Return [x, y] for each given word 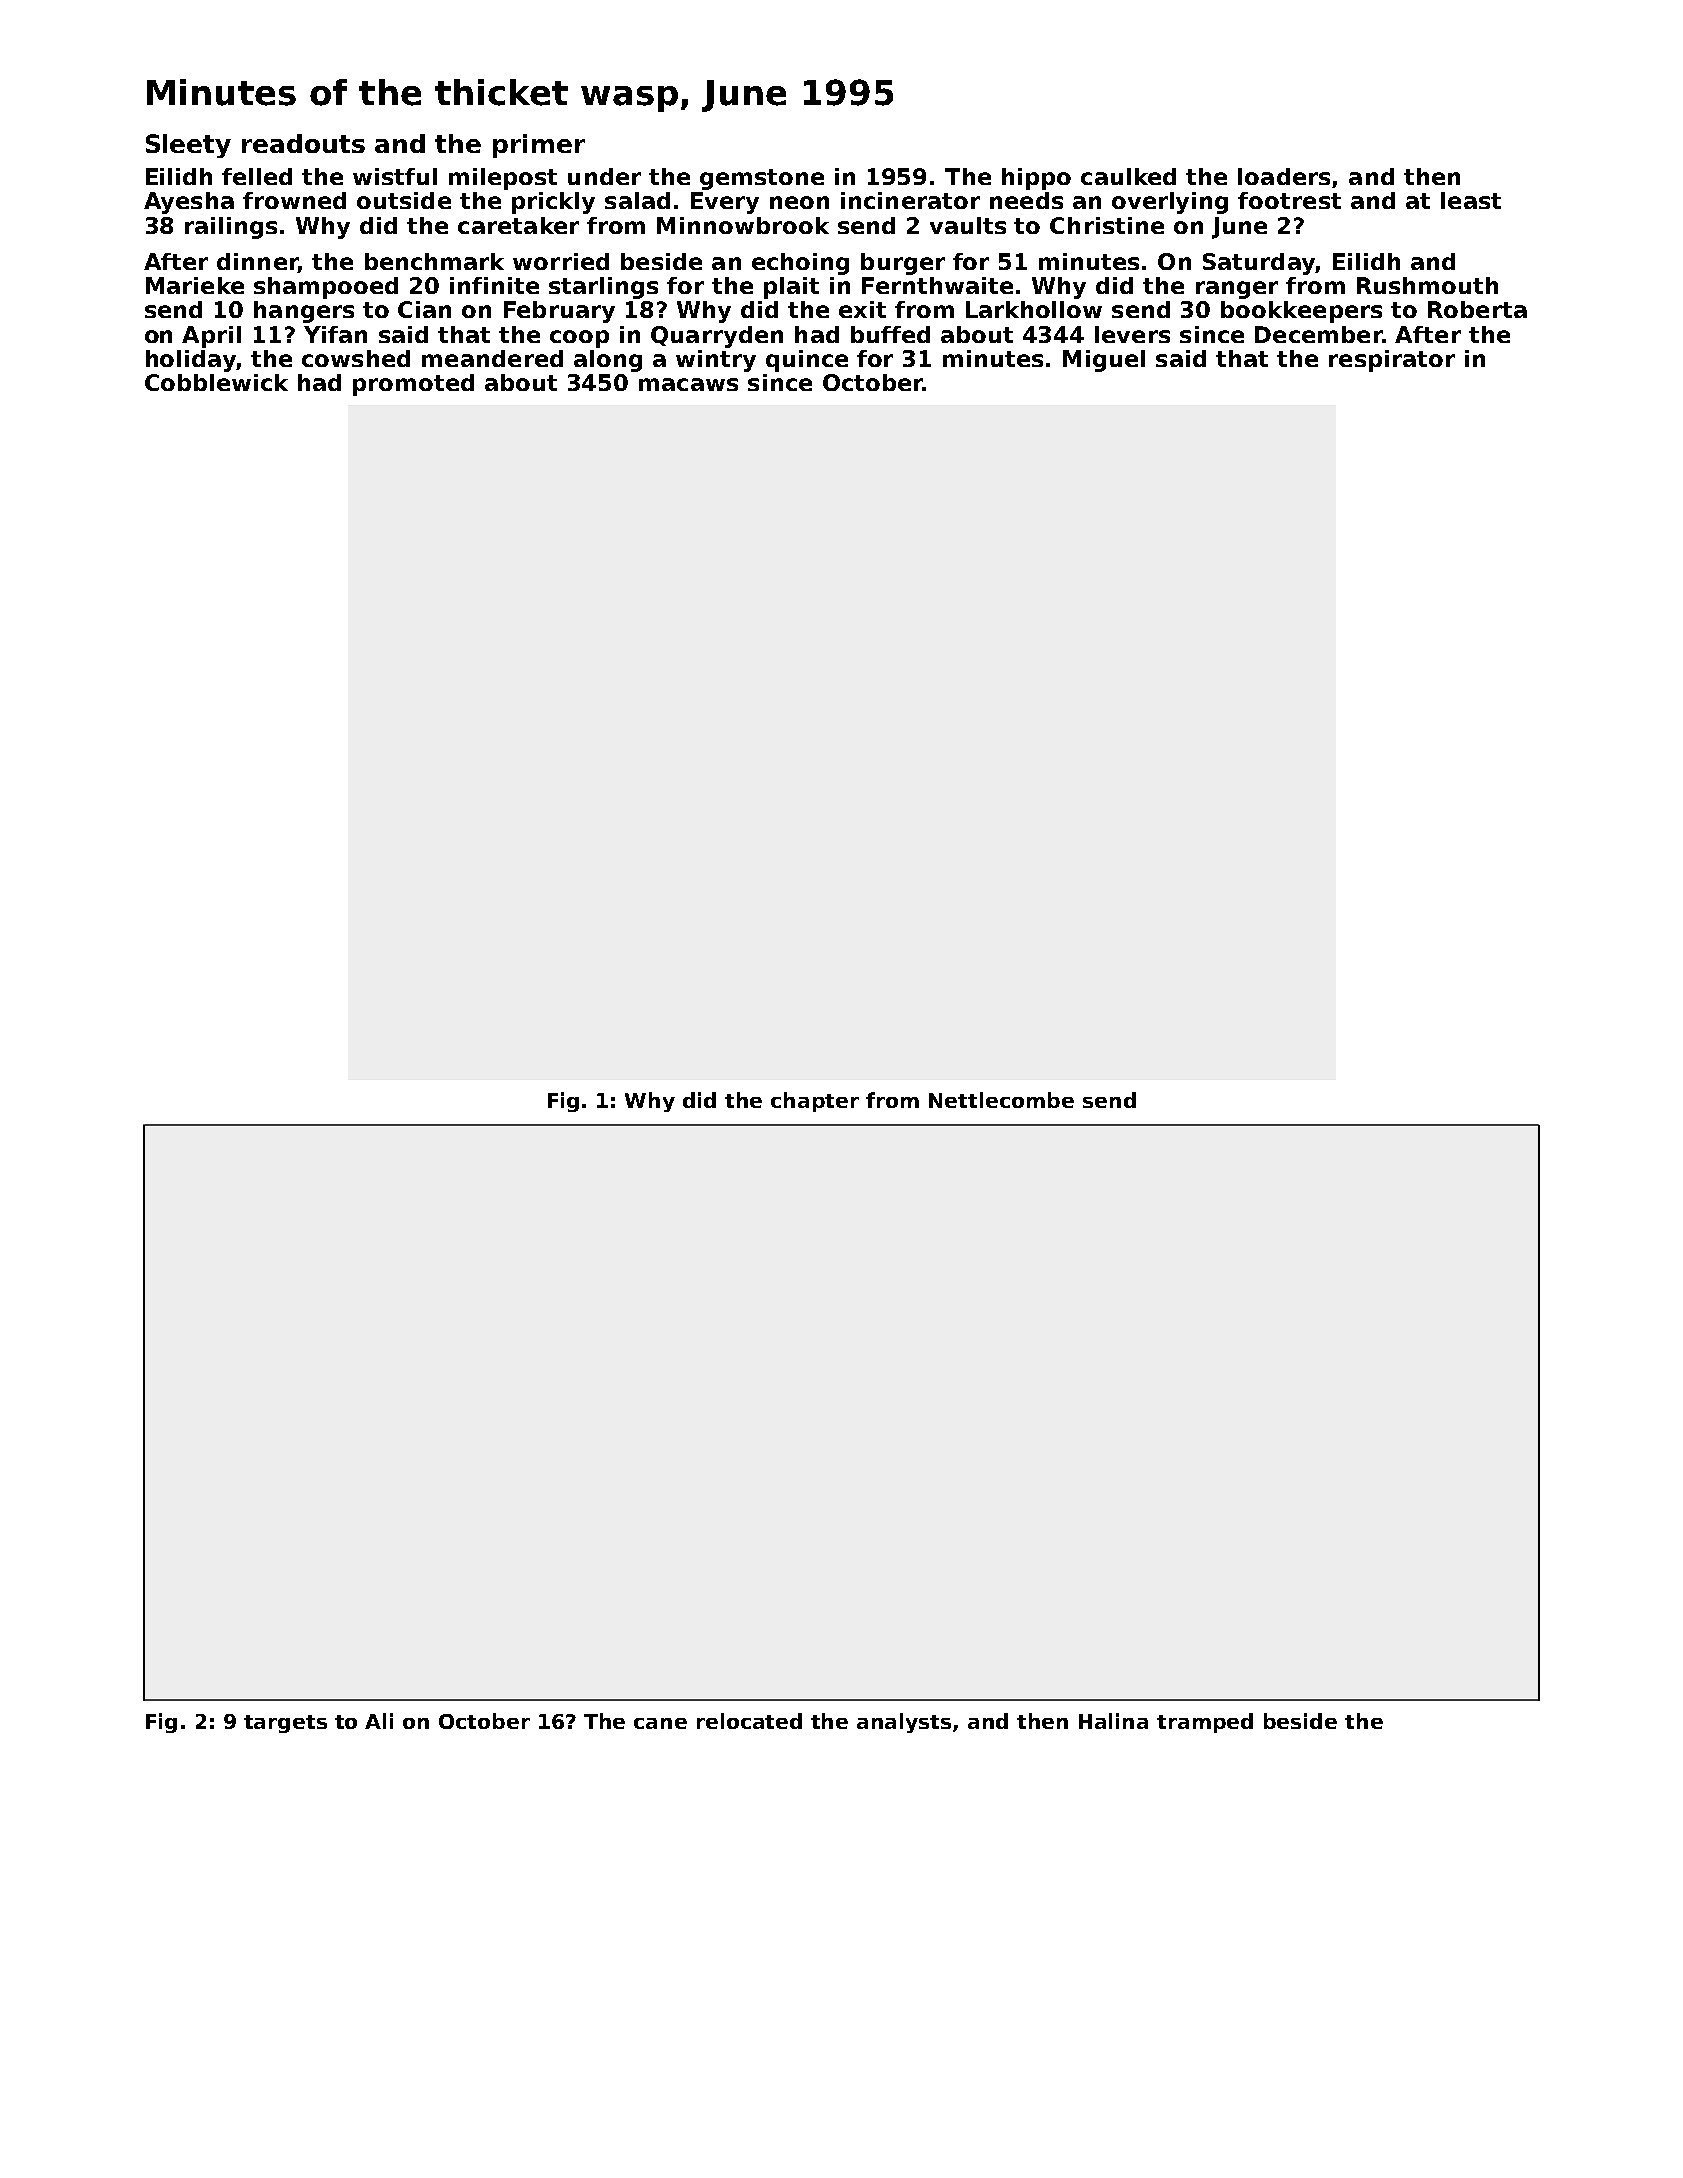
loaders [1284, 176]
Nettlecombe [1001, 1100]
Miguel [1104, 361]
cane [660, 1723]
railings [231, 228]
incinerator [910, 200]
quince [807, 361]
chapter [815, 1102]
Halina [1113, 1721]
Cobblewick [216, 382]
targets [285, 1724]
